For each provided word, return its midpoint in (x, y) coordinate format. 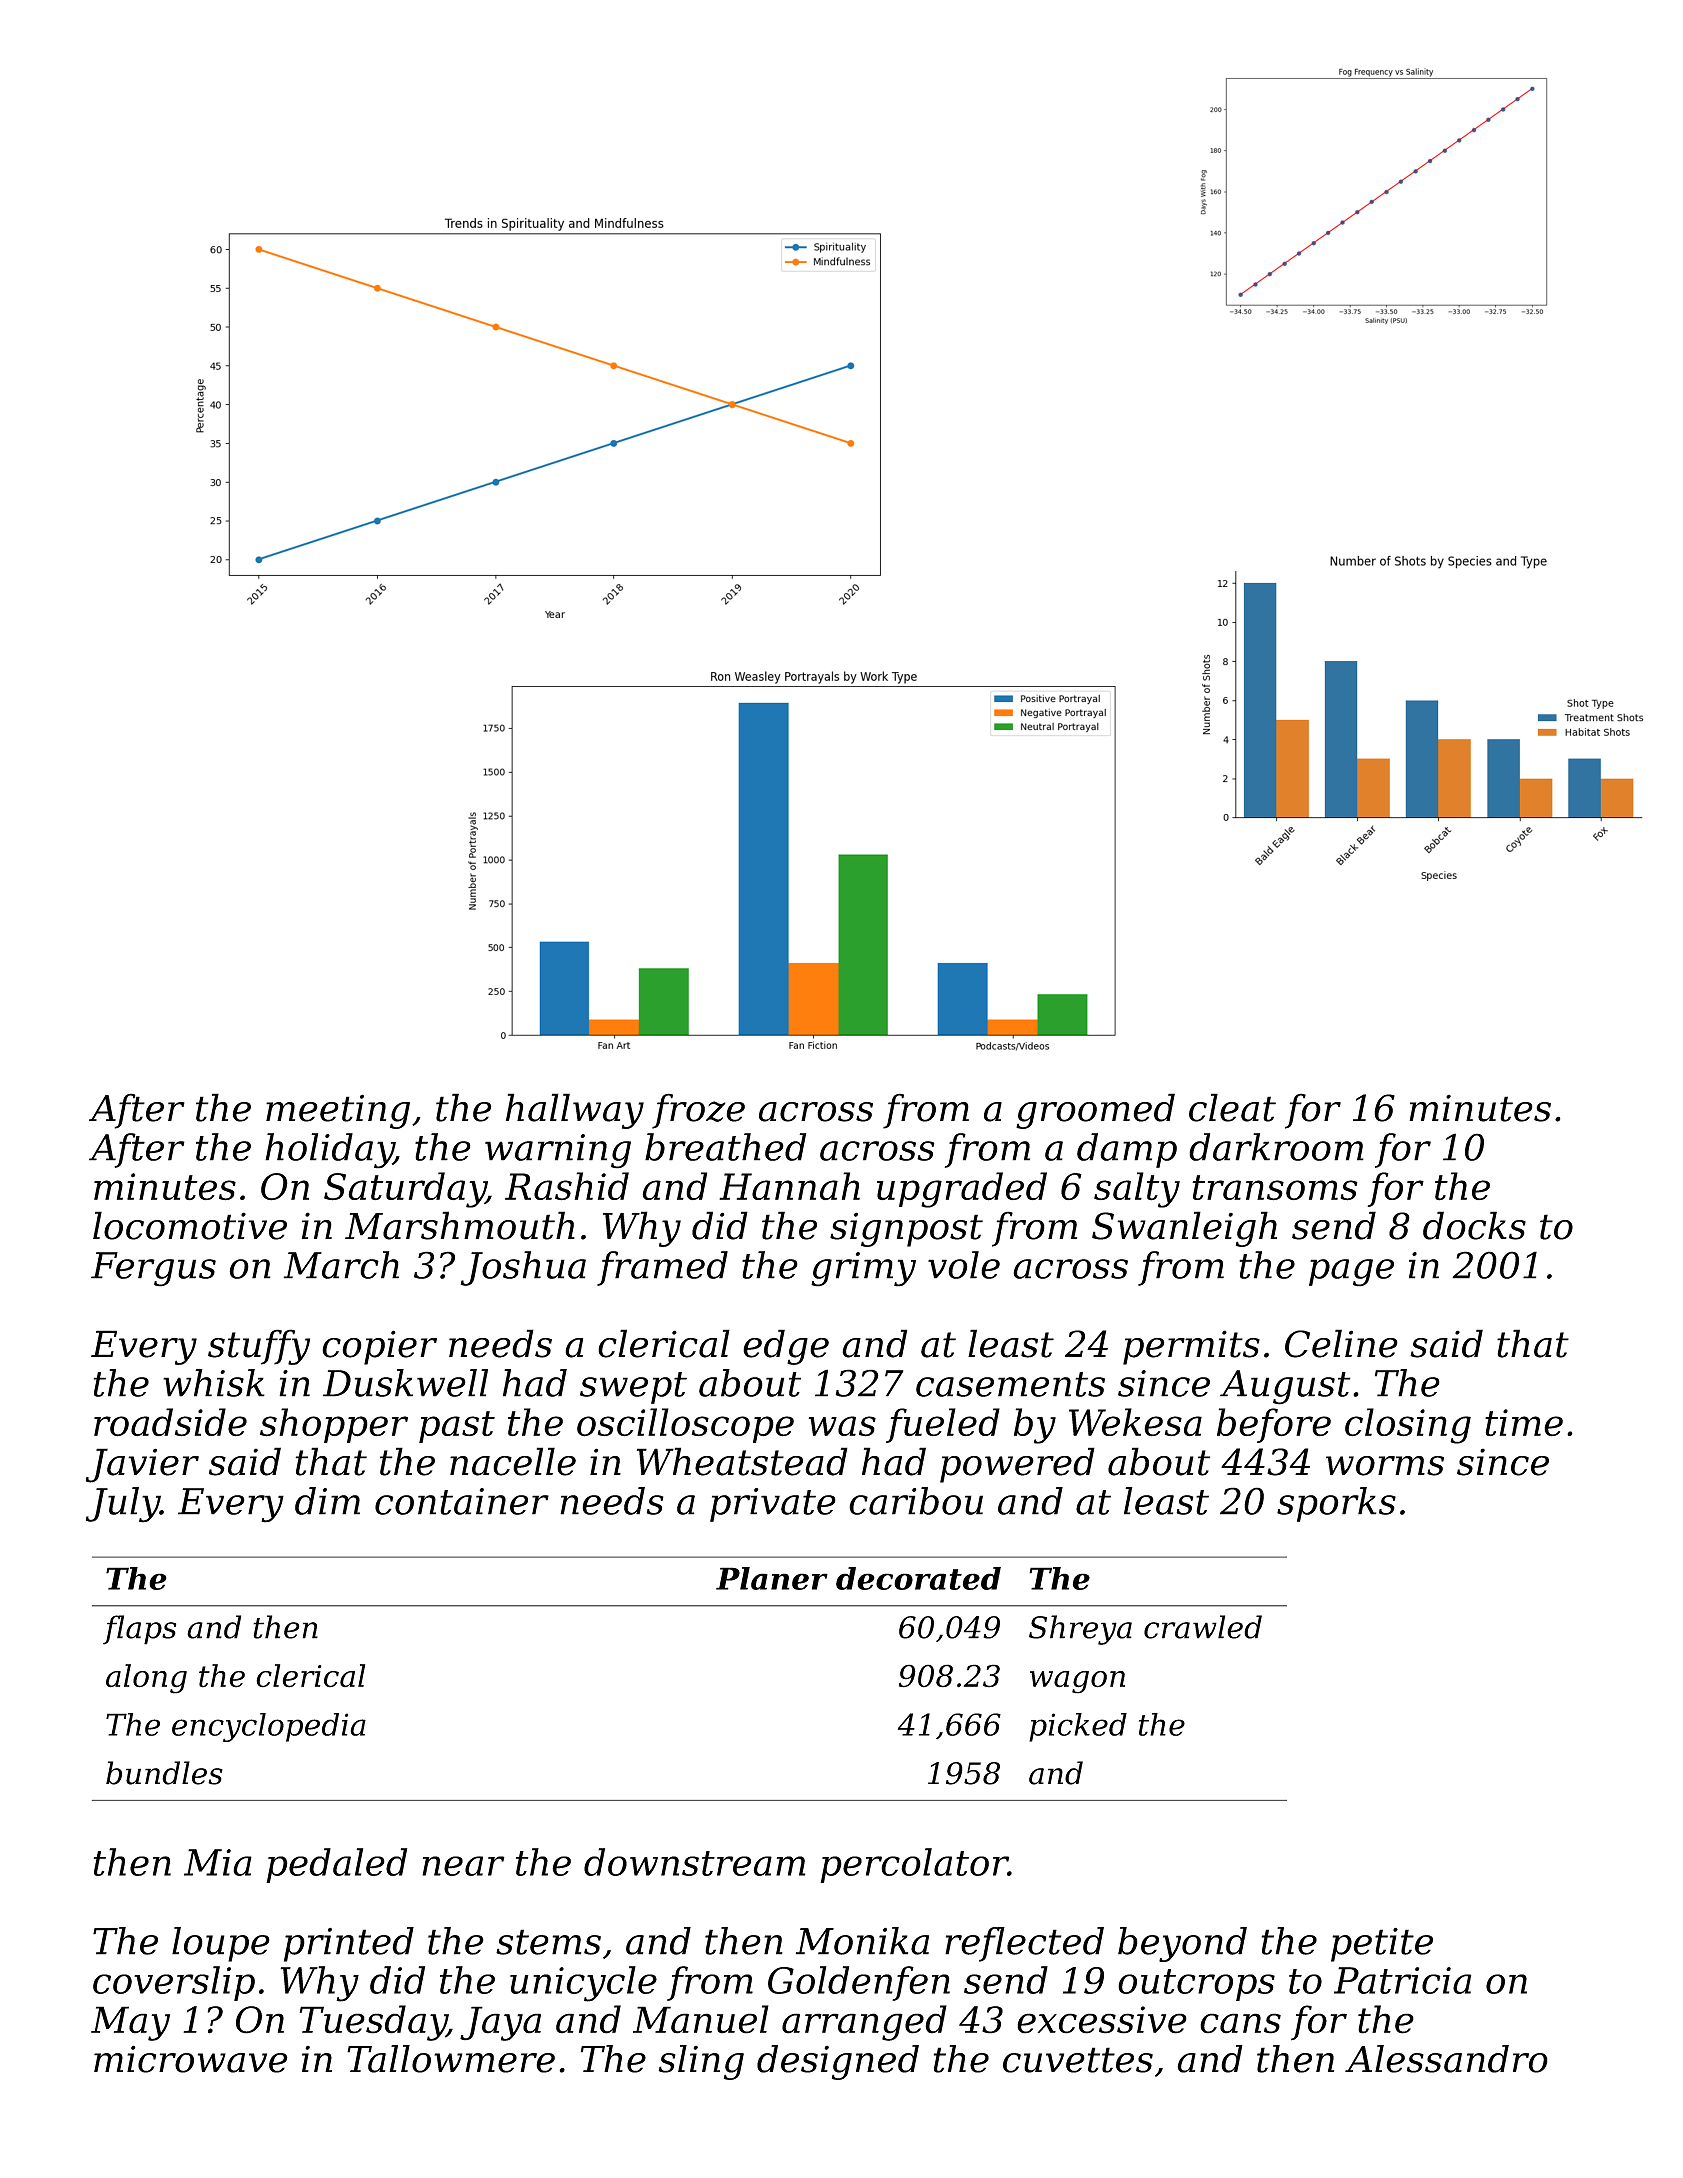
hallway (575, 1111)
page (1351, 1273)
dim (327, 1501)
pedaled (336, 1865)
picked (1078, 1727)
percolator (914, 1865)
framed (662, 1268)
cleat (1232, 1107)
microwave (191, 2059)
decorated (918, 1578)
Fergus (153, 1269)
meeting (338, 1111)
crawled (1203, 1627)
